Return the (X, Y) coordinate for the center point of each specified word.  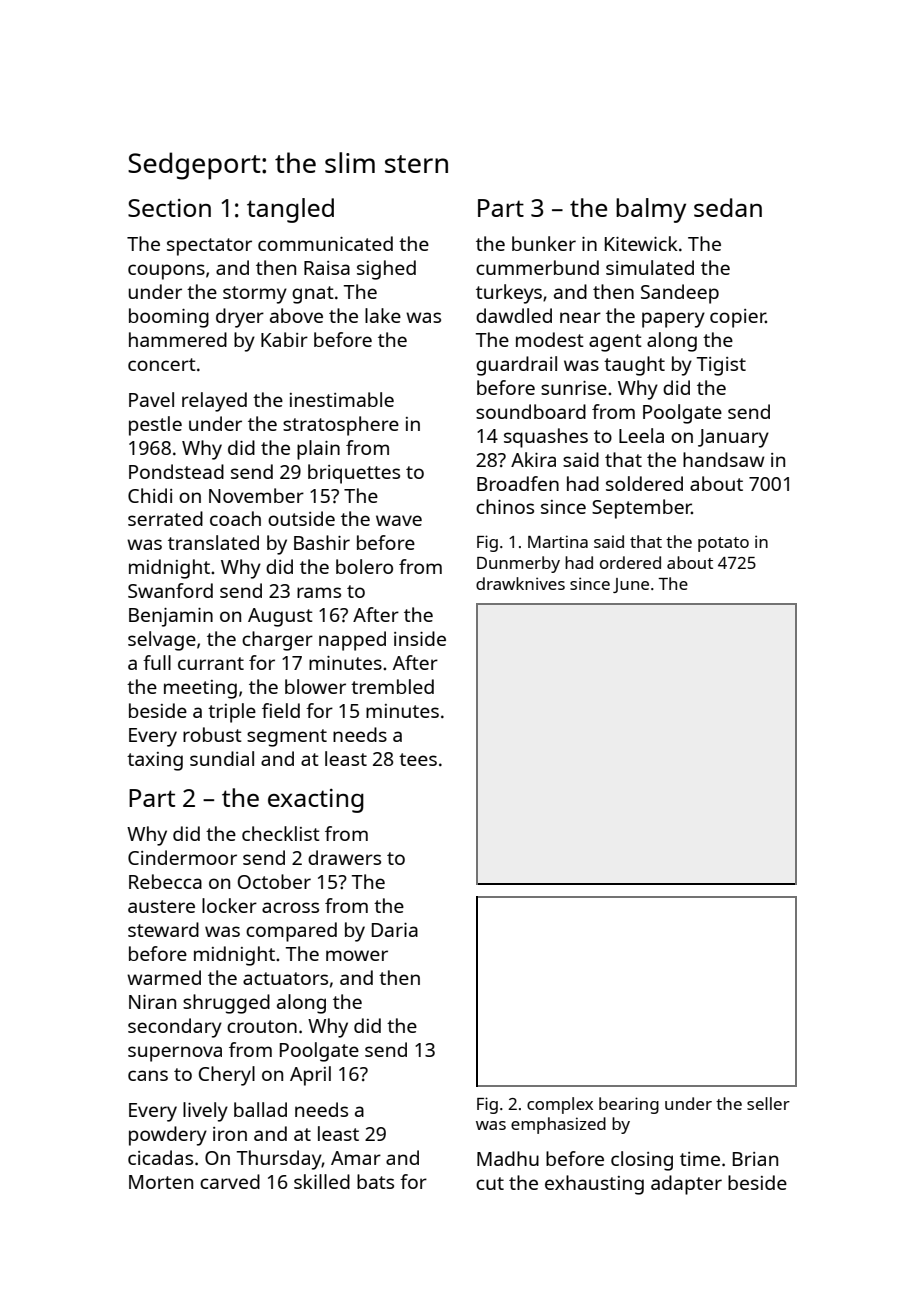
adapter (686, 1185)
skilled (322, 1181)
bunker (544, 243)
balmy (651, 210)
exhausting (594, 1185)
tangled (290, 210)
